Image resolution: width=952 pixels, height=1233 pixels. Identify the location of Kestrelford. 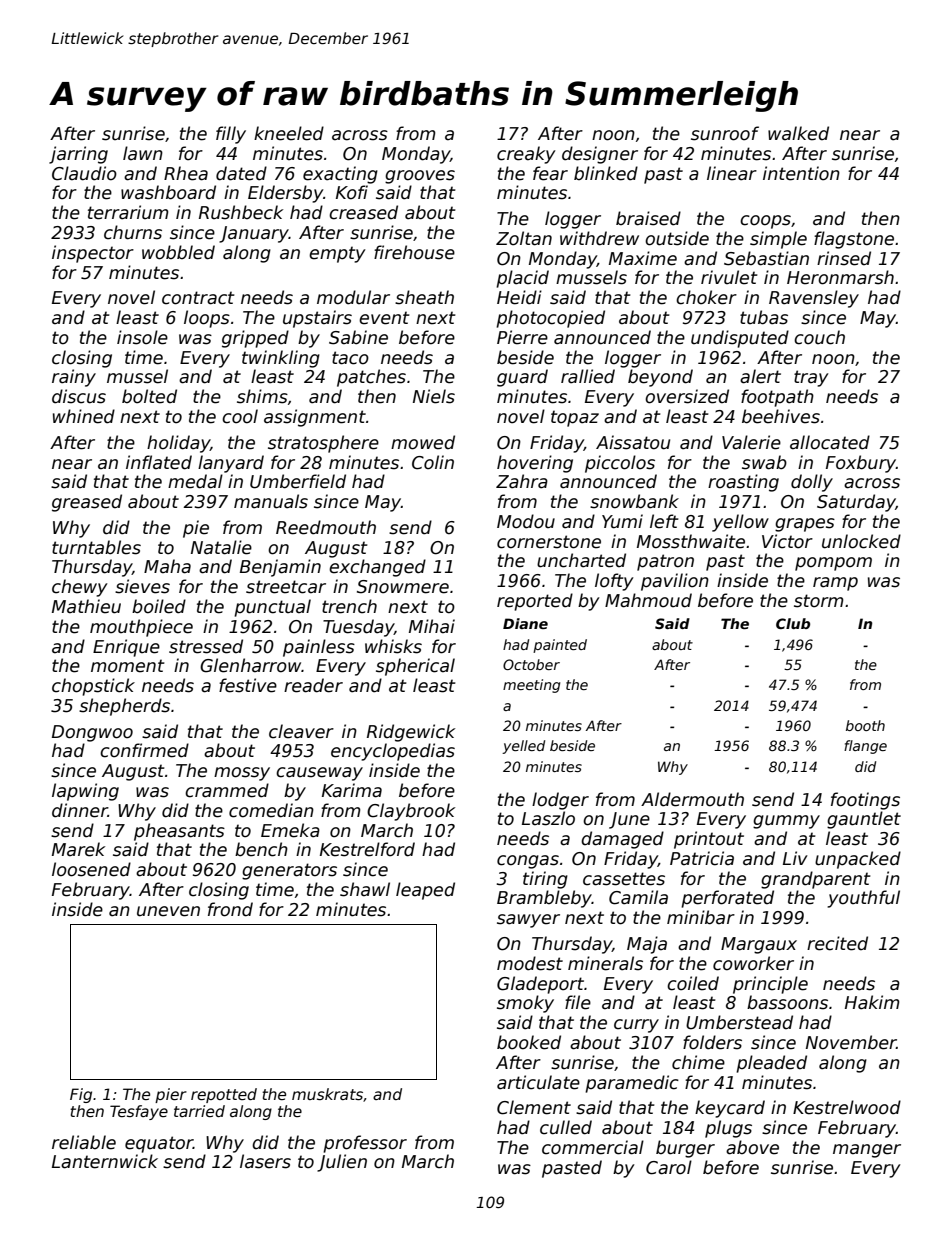
(367, 849).
